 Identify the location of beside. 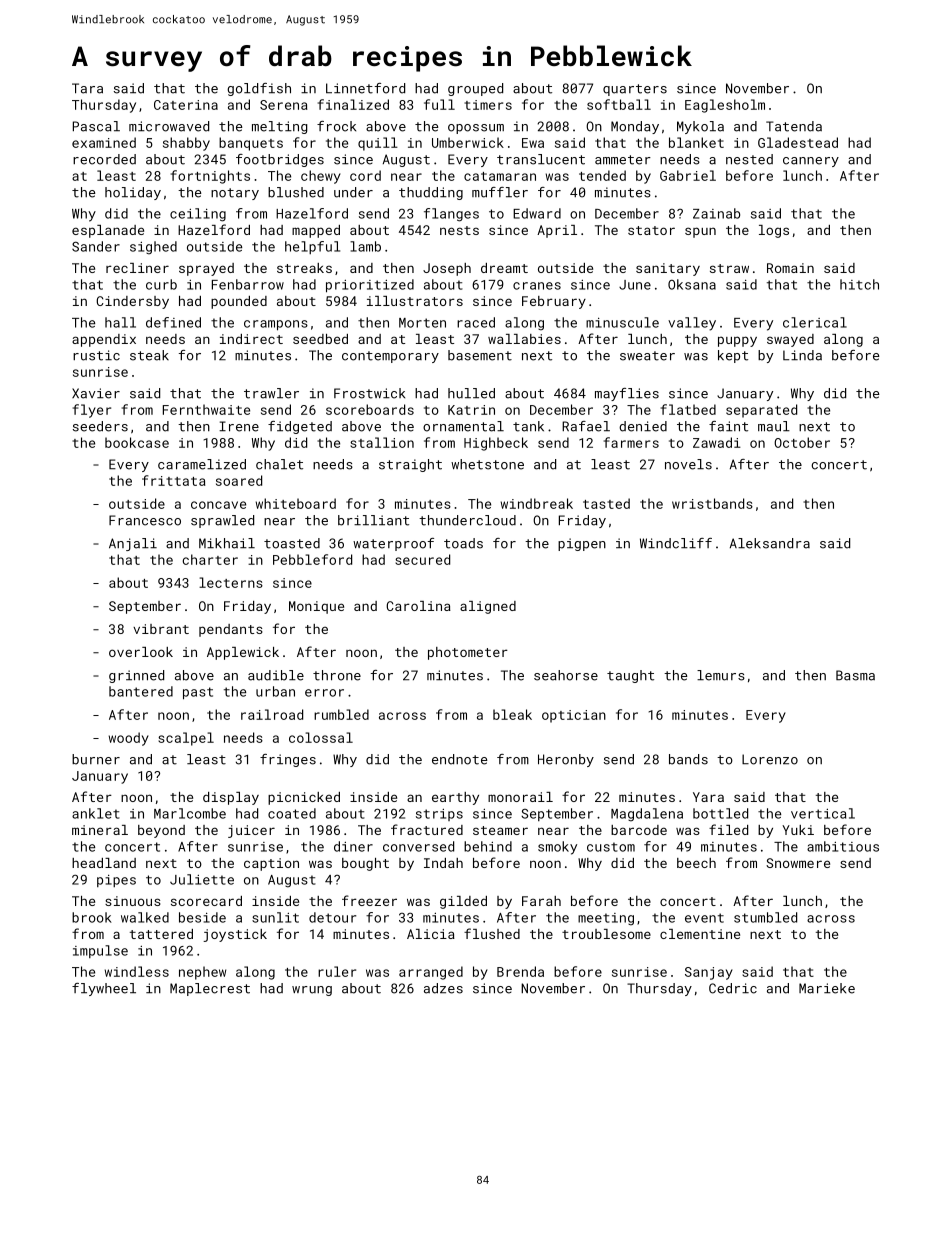
(202, 917).
